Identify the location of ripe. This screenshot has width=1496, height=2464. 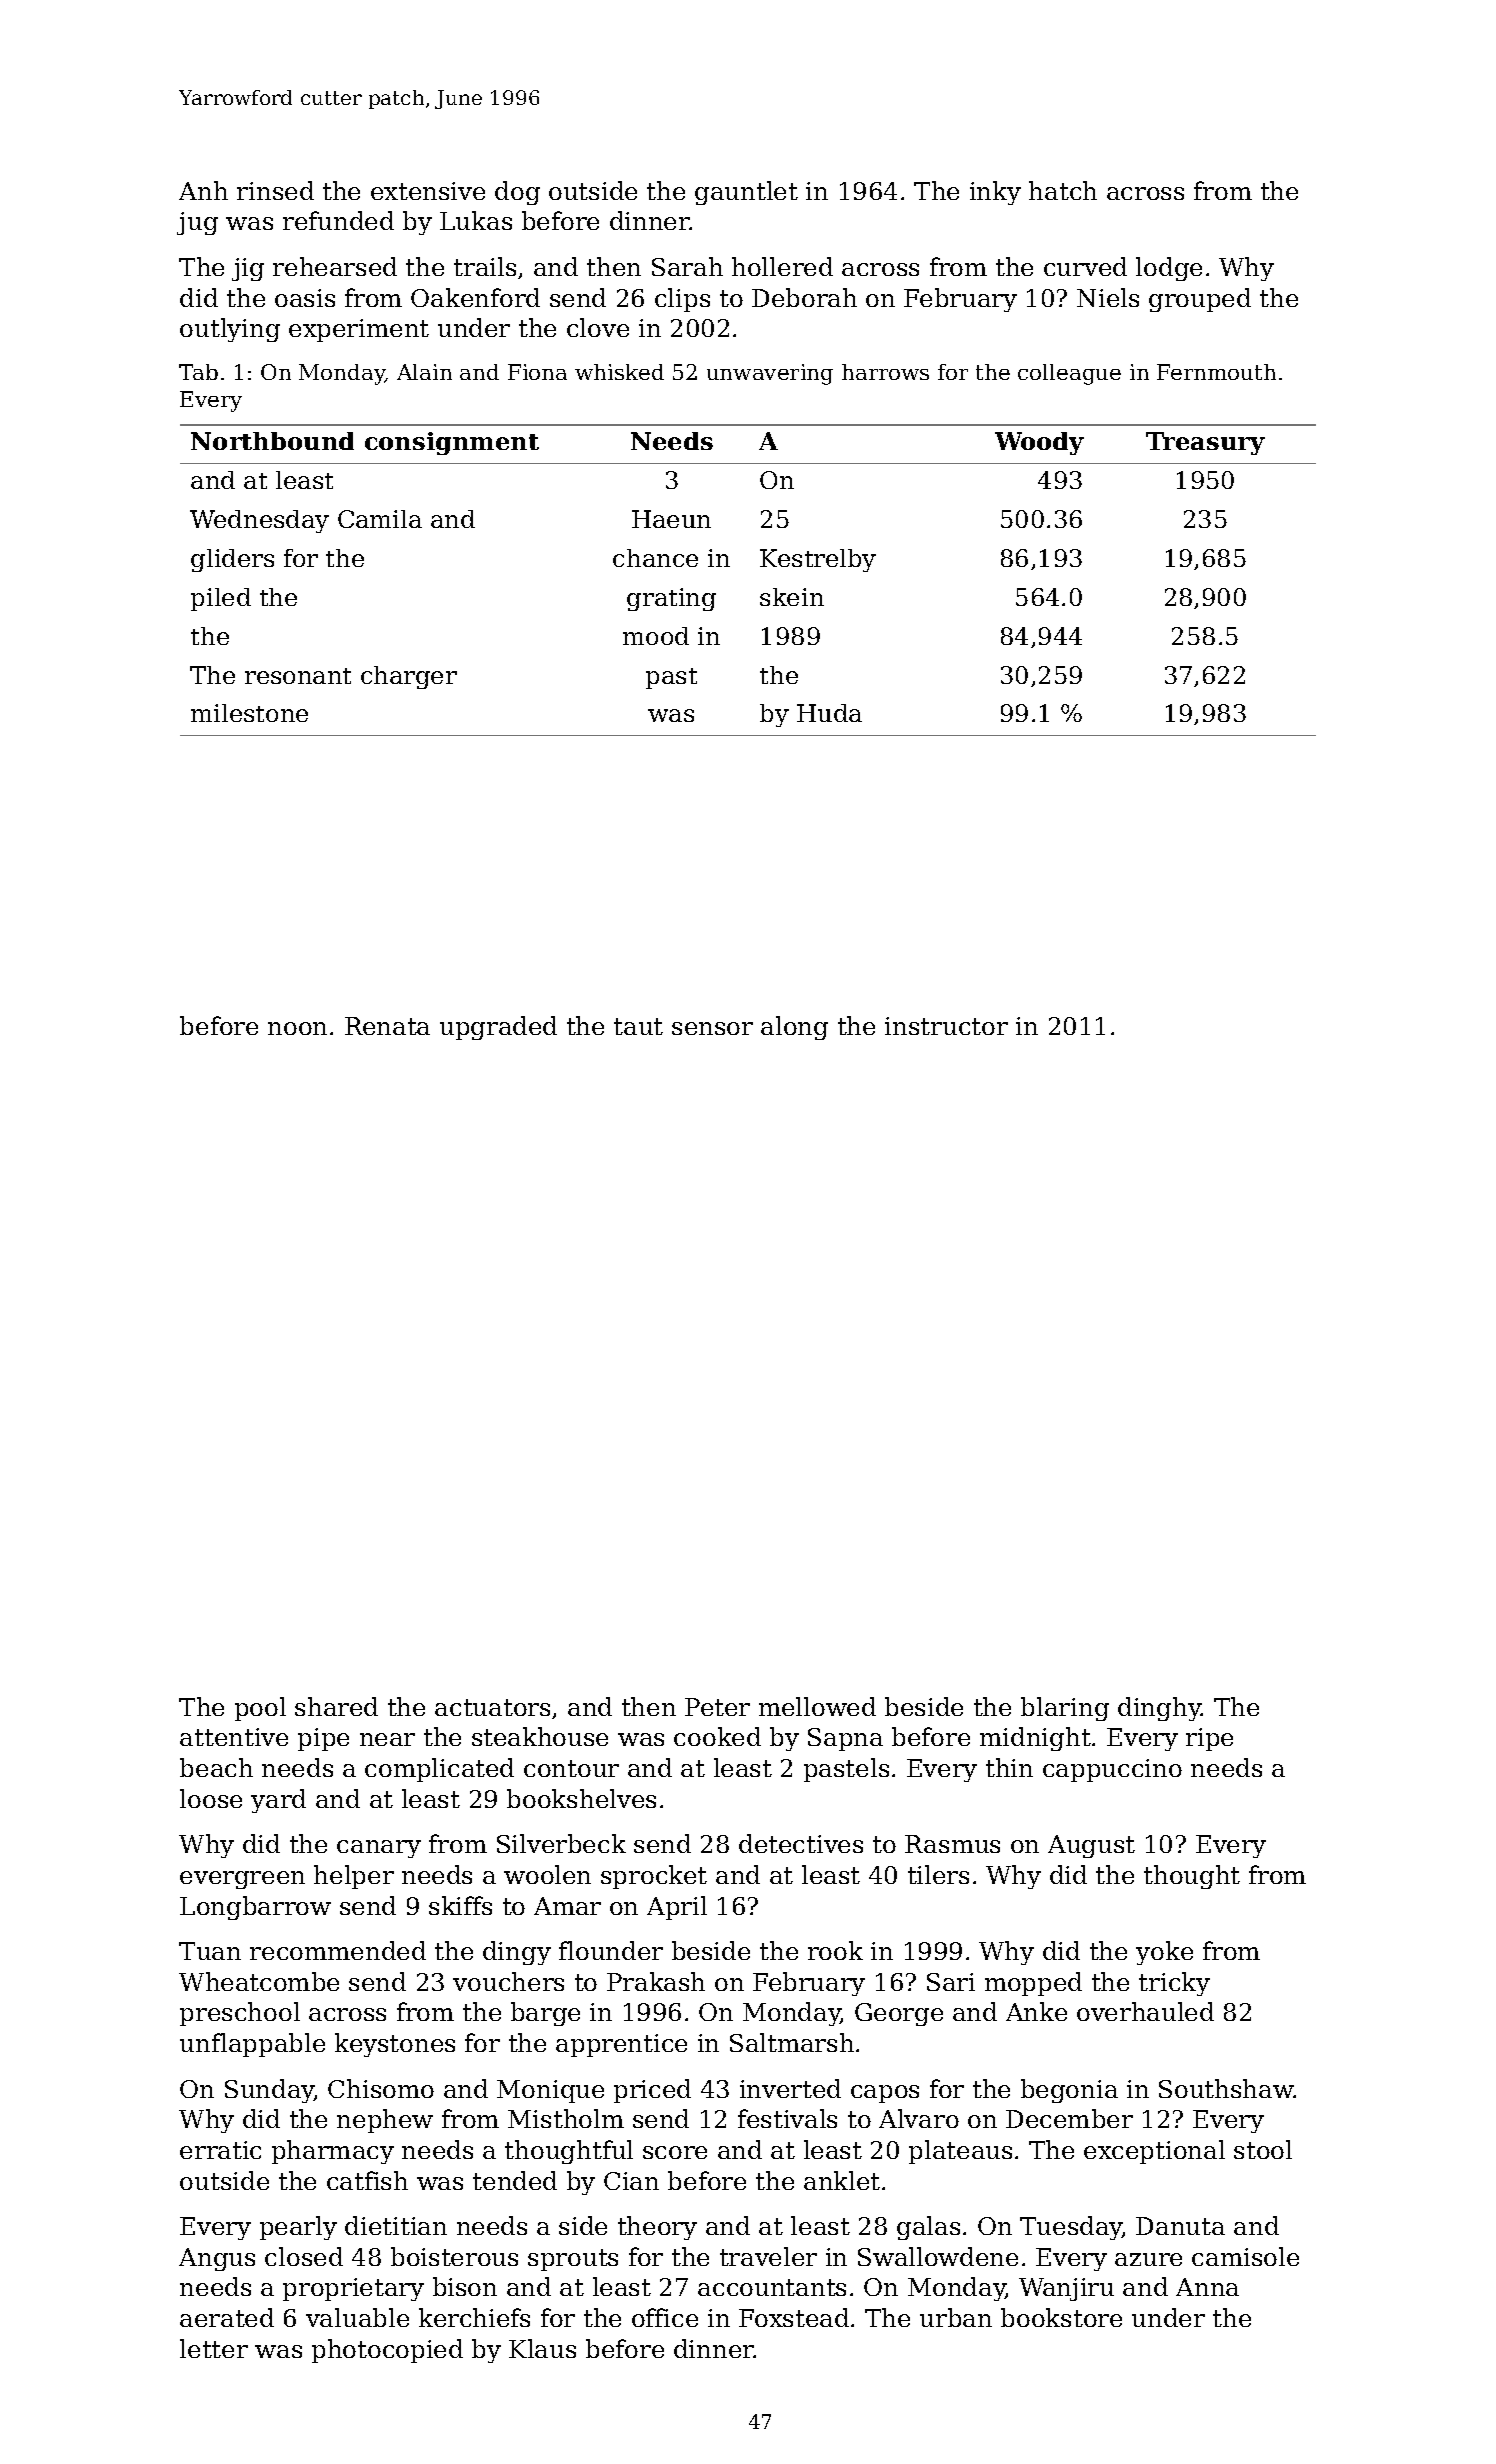
(1209, 1739).
